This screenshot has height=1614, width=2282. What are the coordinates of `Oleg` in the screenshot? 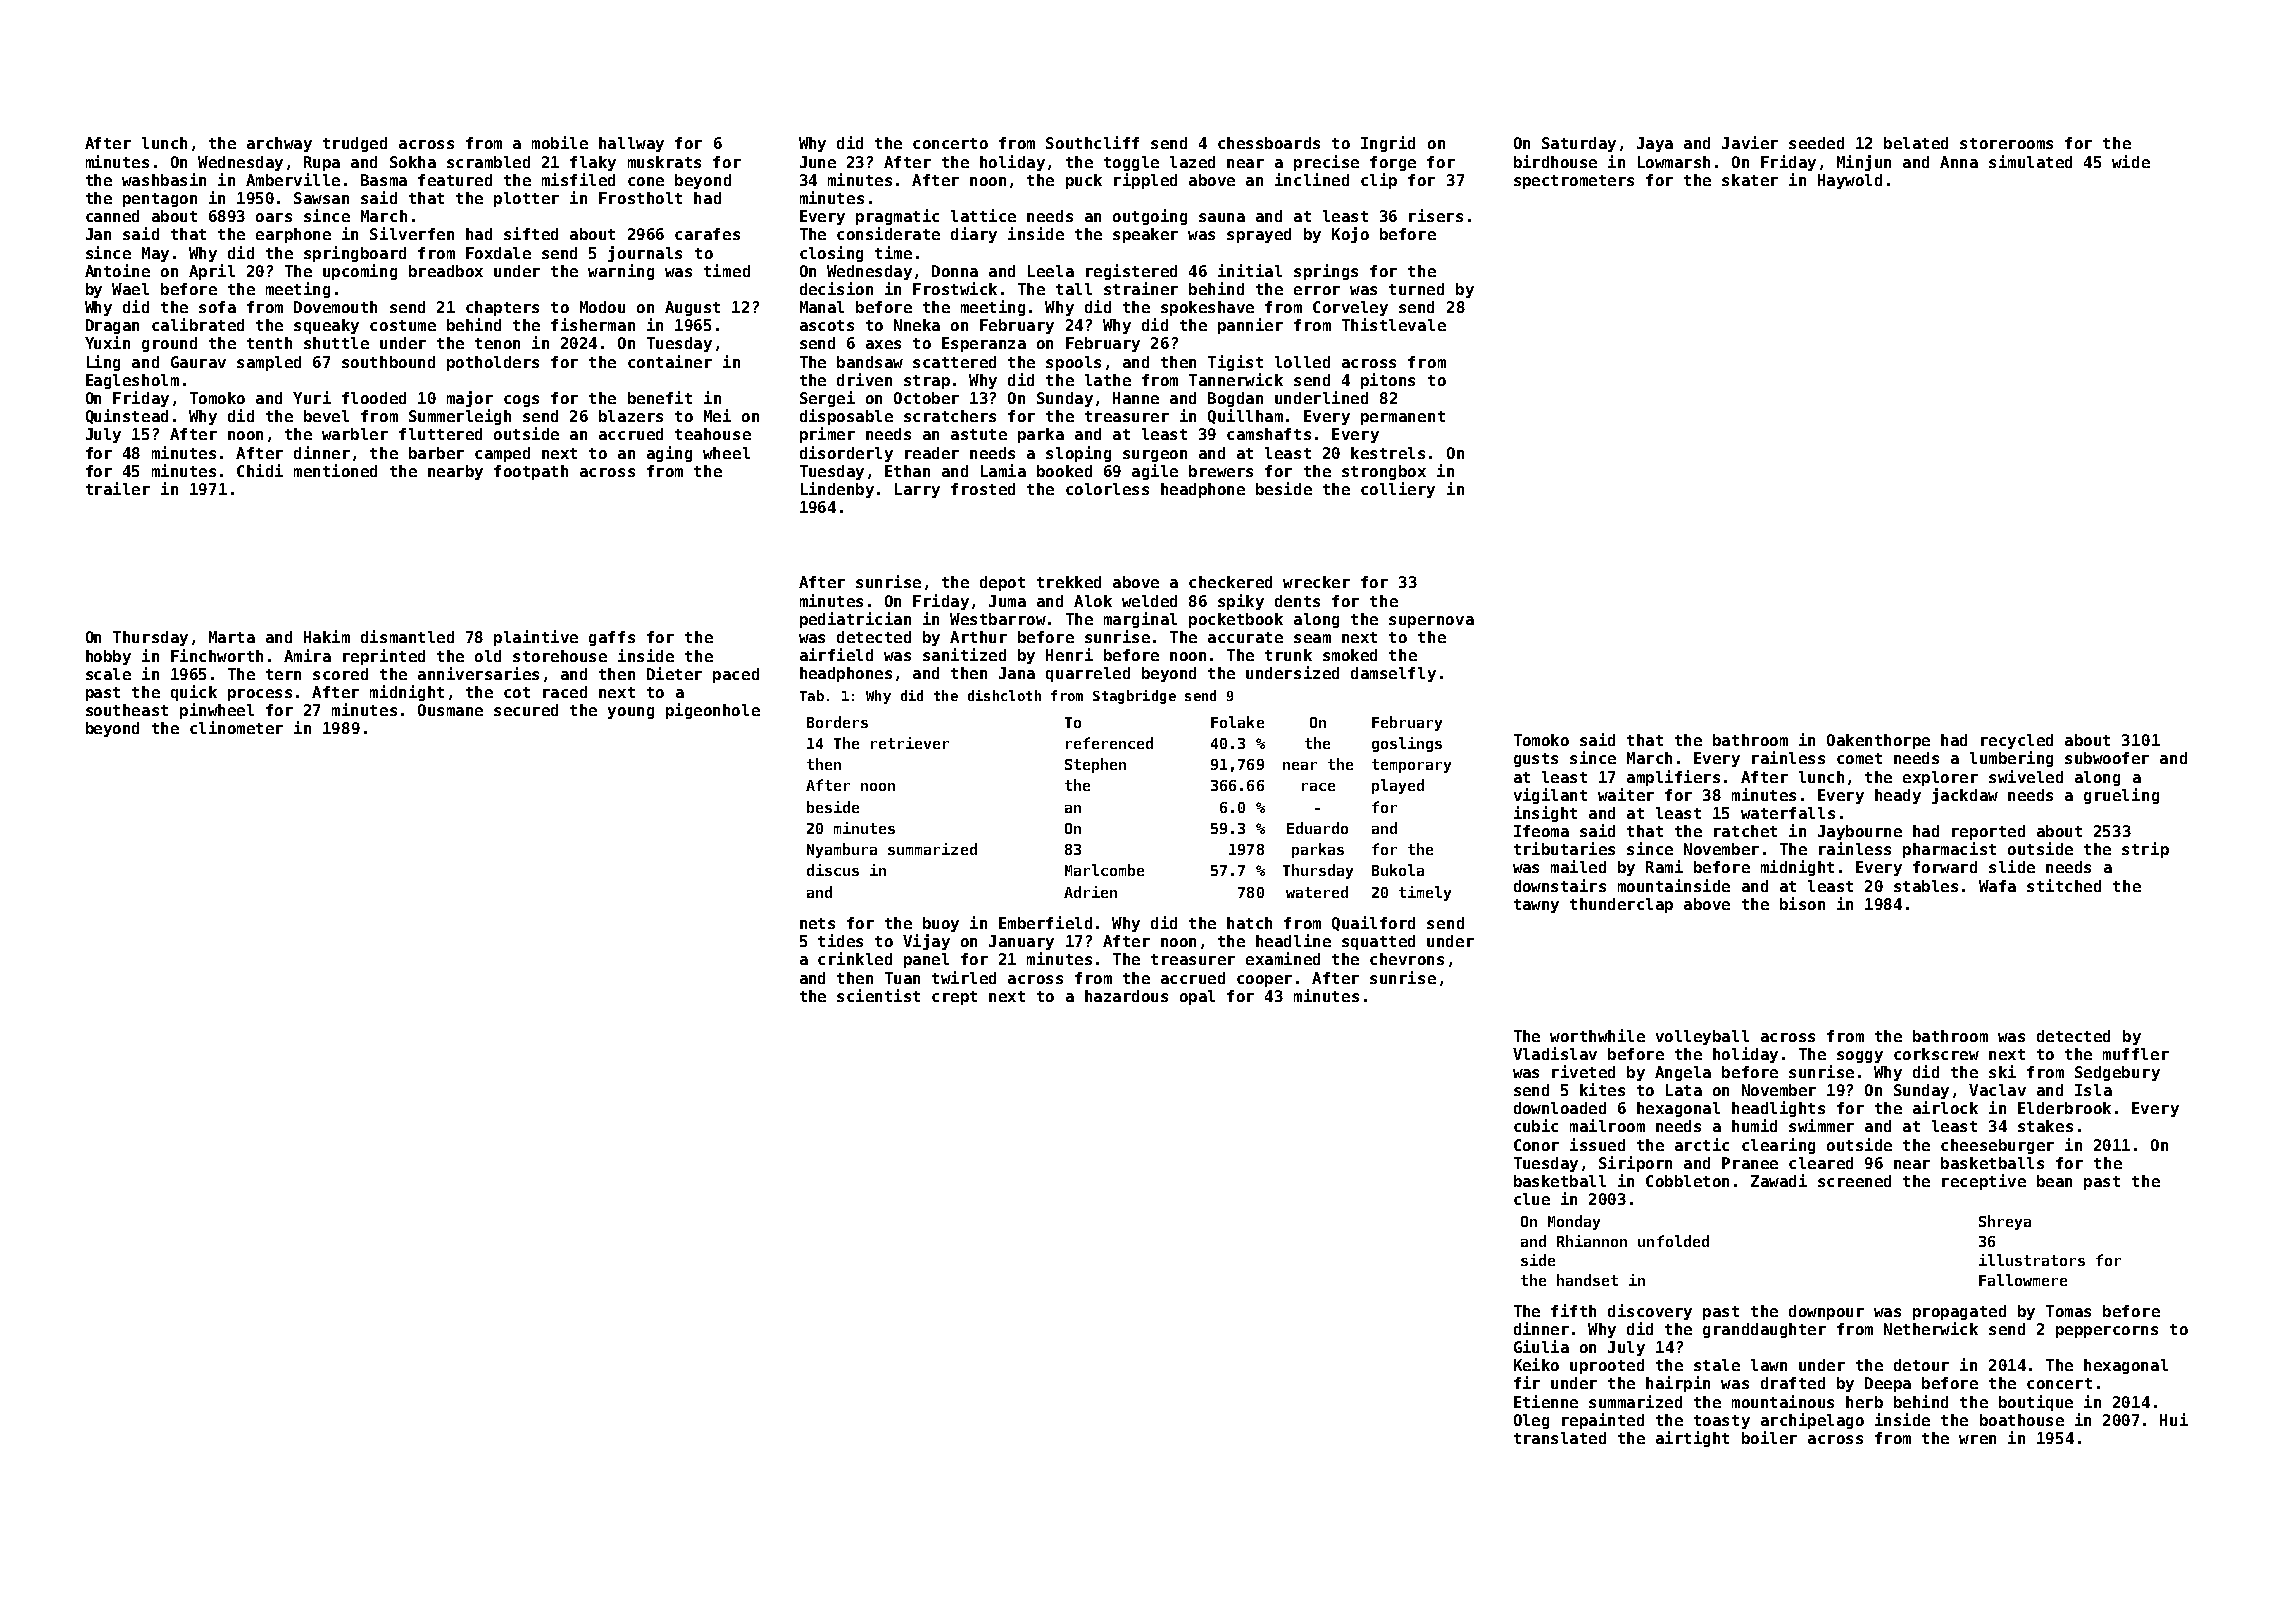 It's located at (1531, 1421).
